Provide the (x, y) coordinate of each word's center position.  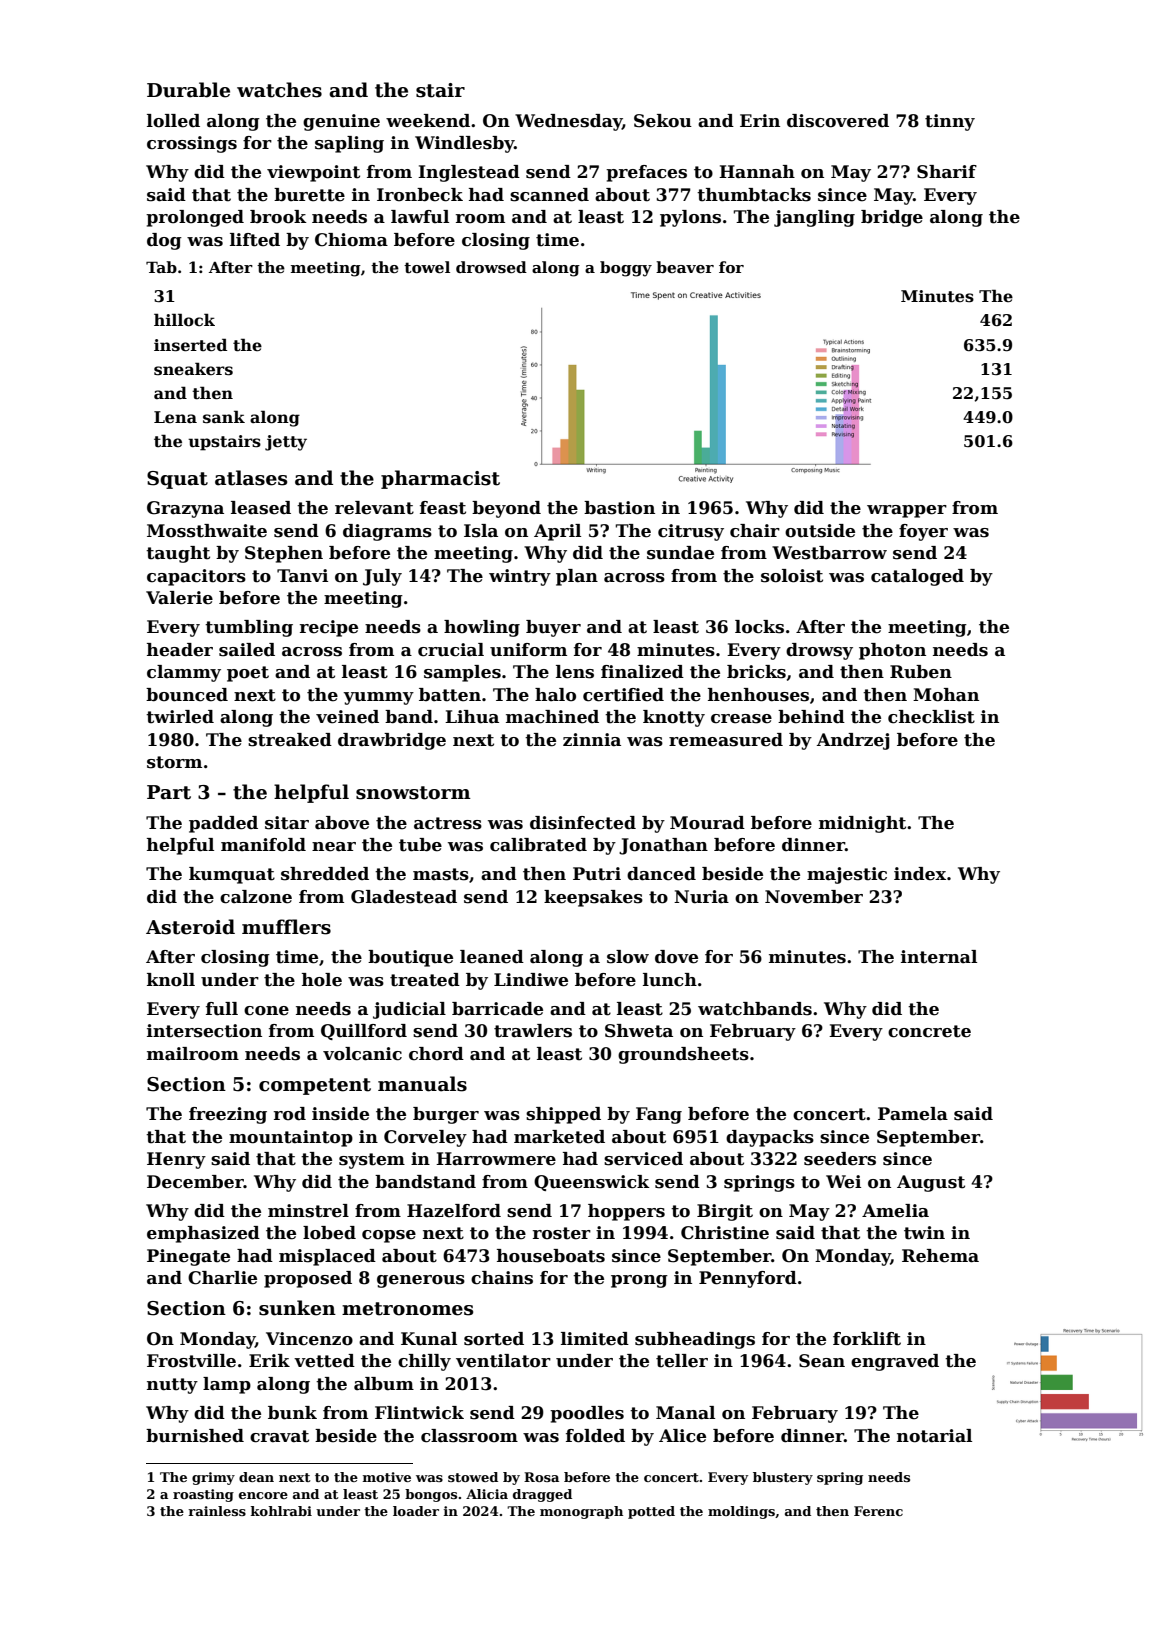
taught (178, 554)
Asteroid (190, 927)
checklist (931, 717)
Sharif (947, 172)
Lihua (472, 717)
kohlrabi (281, 1511)
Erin (760, 120)
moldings (741, 1512)
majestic (847, 875)
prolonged (195, 218)
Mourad (707, 823)
